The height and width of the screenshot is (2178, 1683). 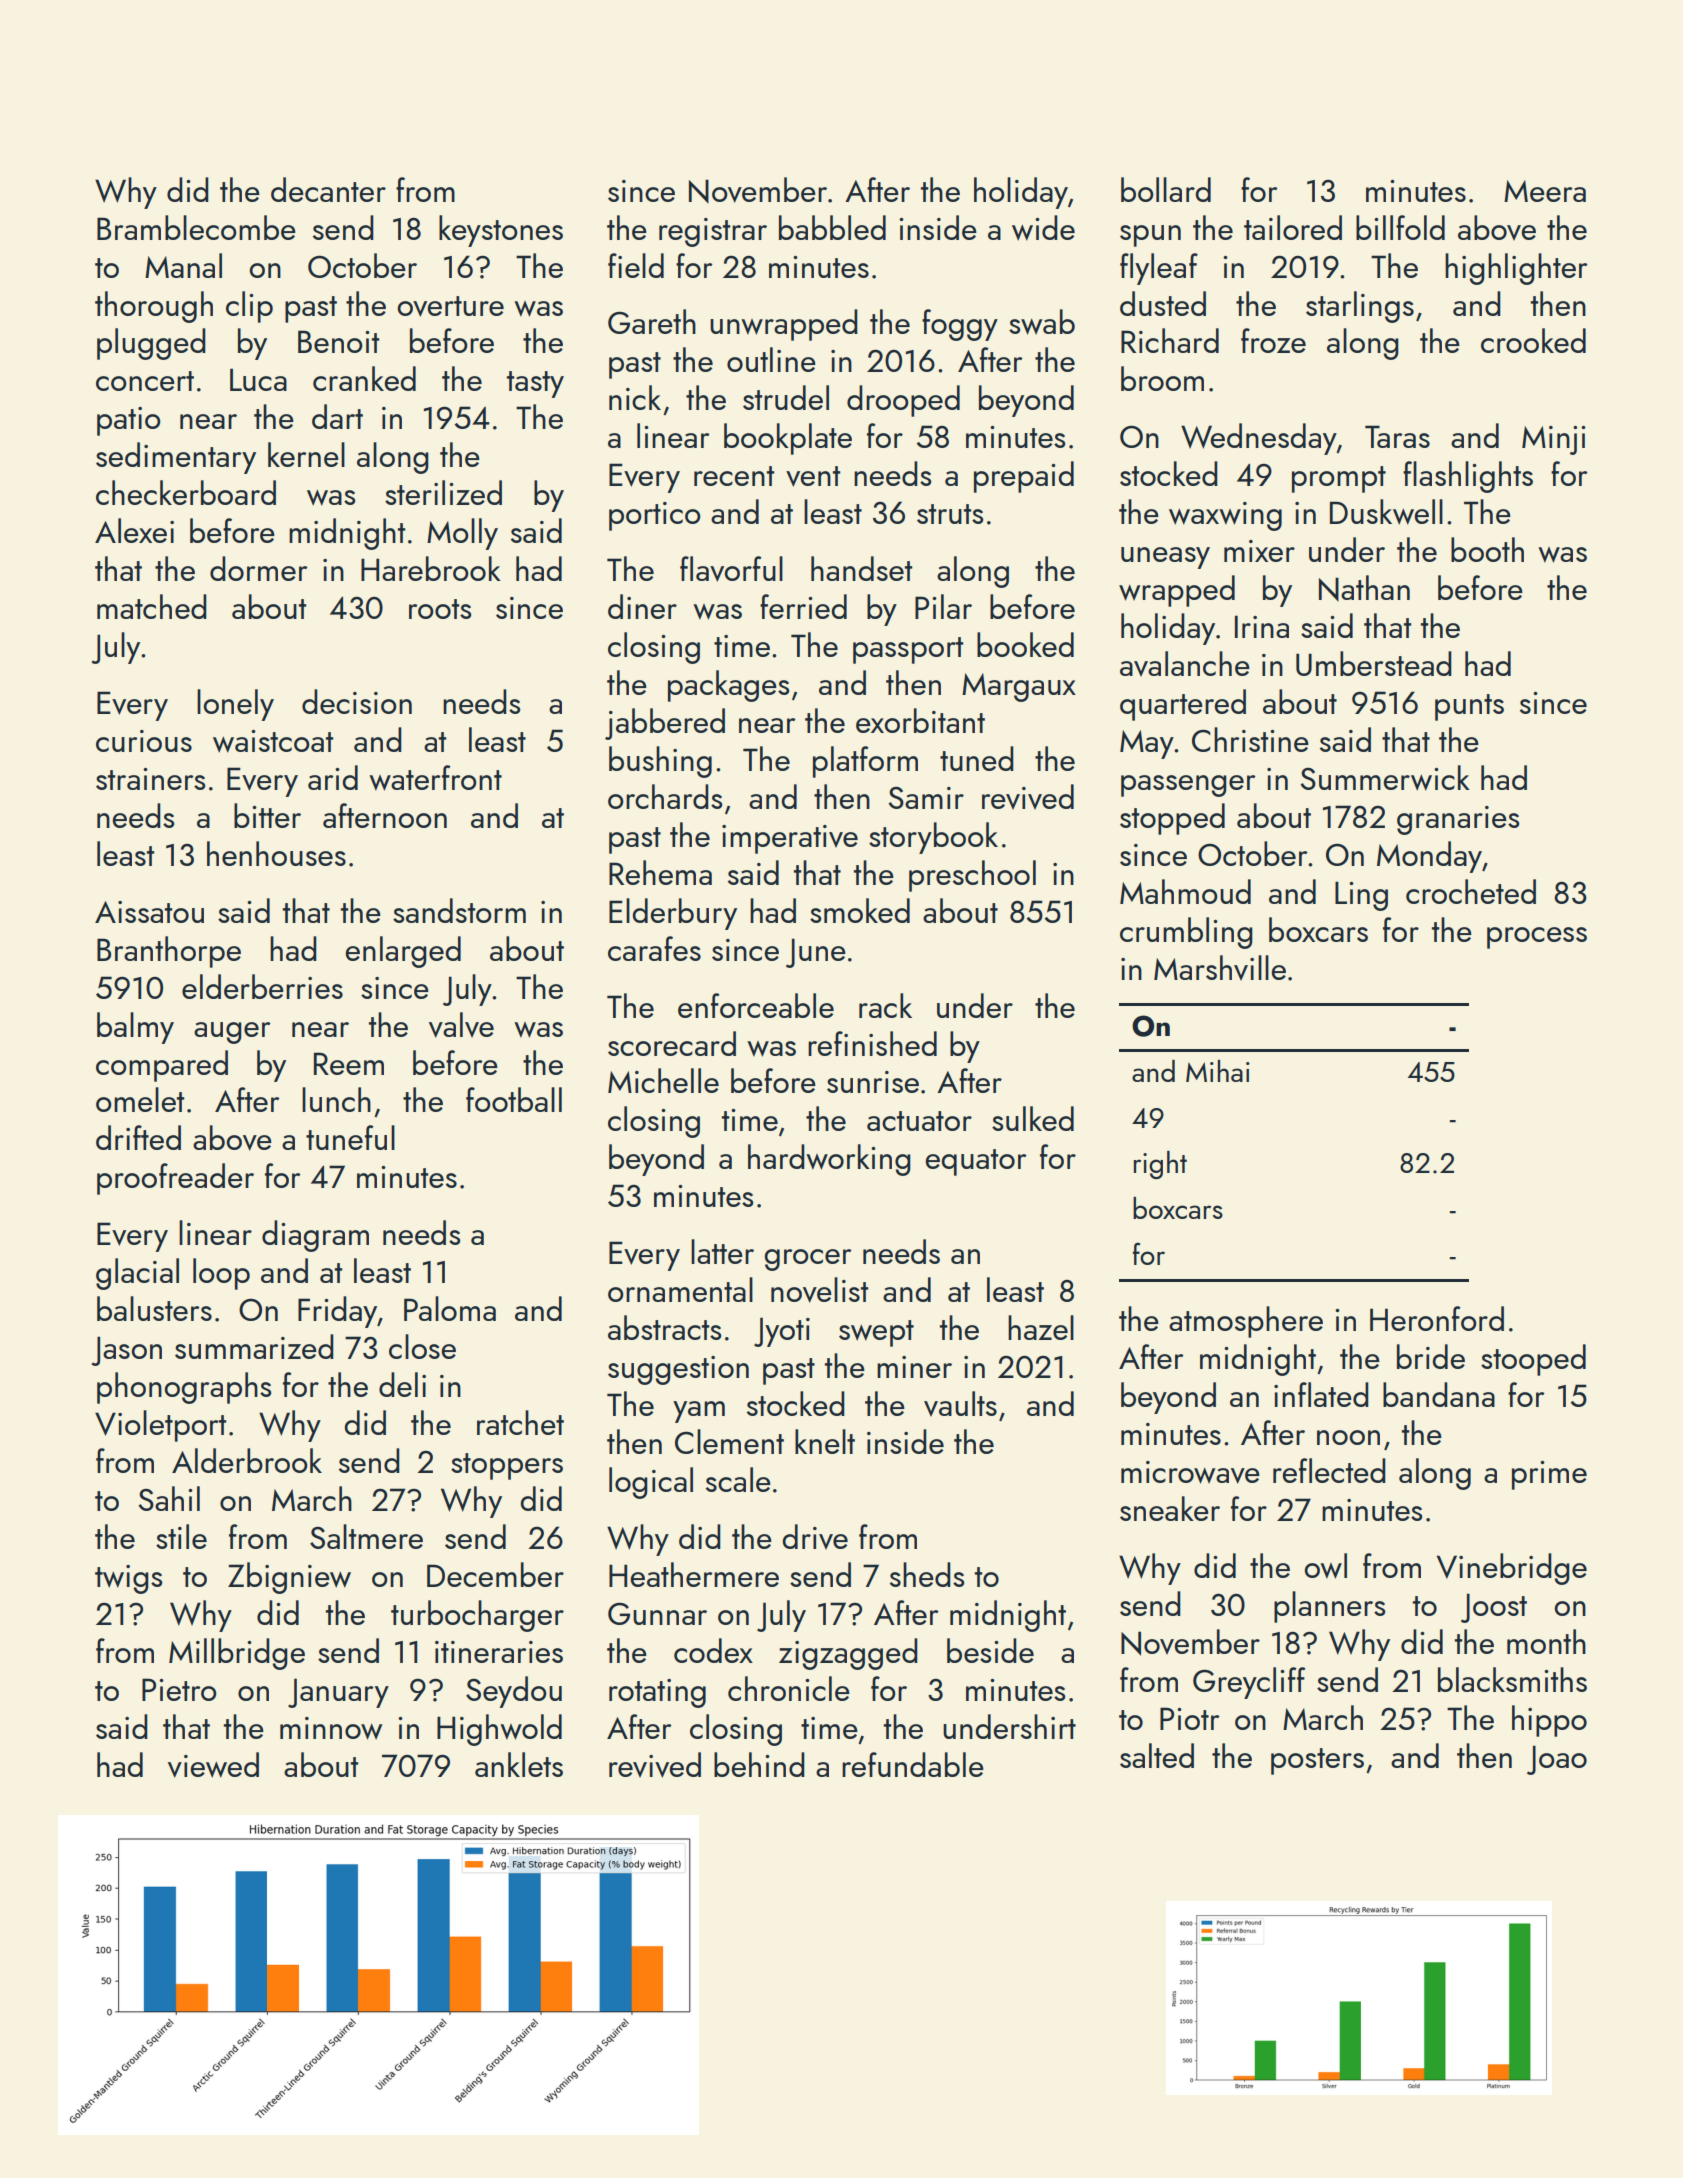 I want to click on diagram, so click(x=315, y=1236).
